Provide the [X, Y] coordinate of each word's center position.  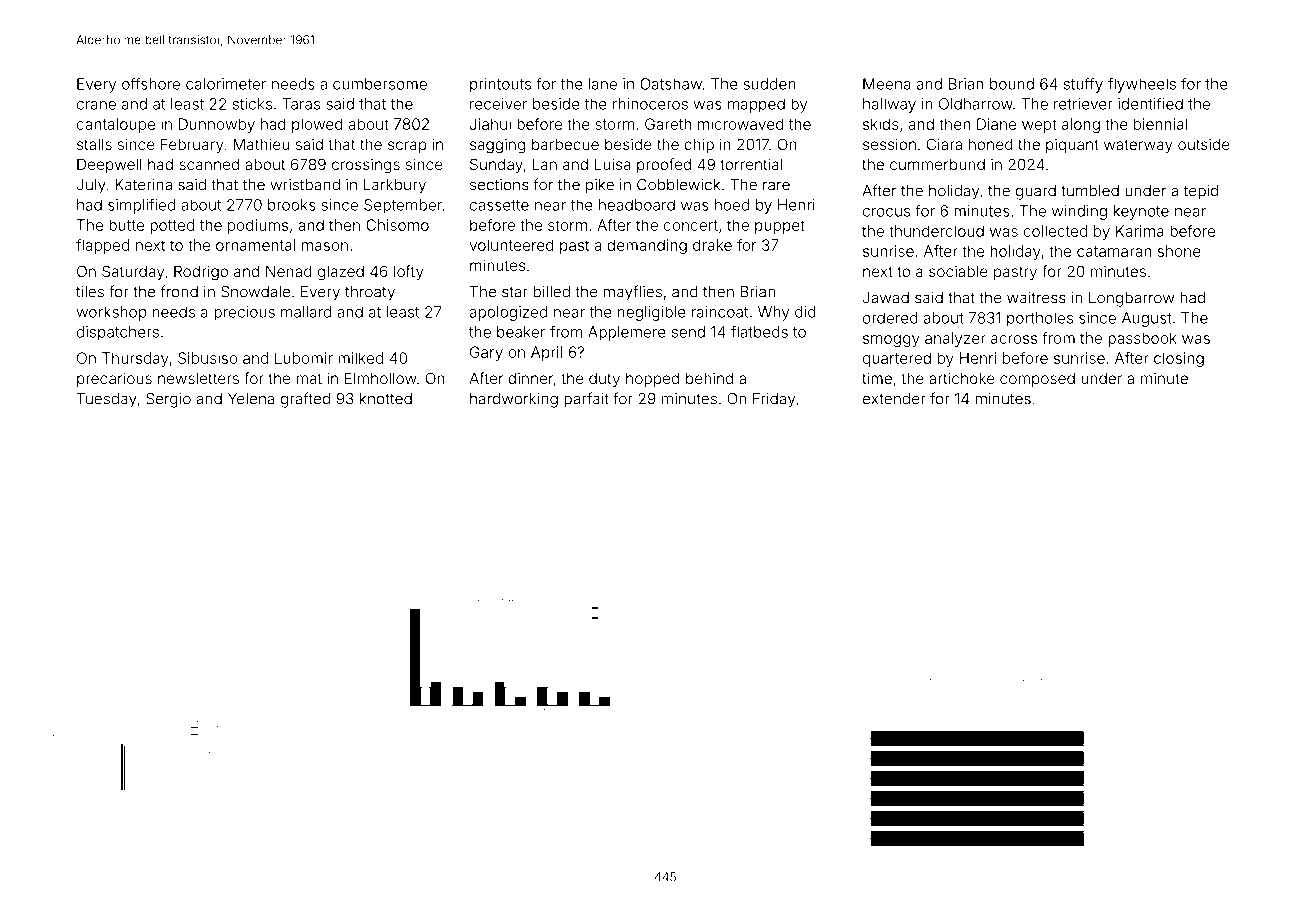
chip [699, 145]
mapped [756, 105]
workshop [111, 313]
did [805, 312]
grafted [305, 400]
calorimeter [226, 84]
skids [881, 124]
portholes [1040, 319]
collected [1055, 231]
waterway [1138, 146]
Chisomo [397, 225]
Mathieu [261, 144]
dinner [530, 378]
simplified [141, 206]
